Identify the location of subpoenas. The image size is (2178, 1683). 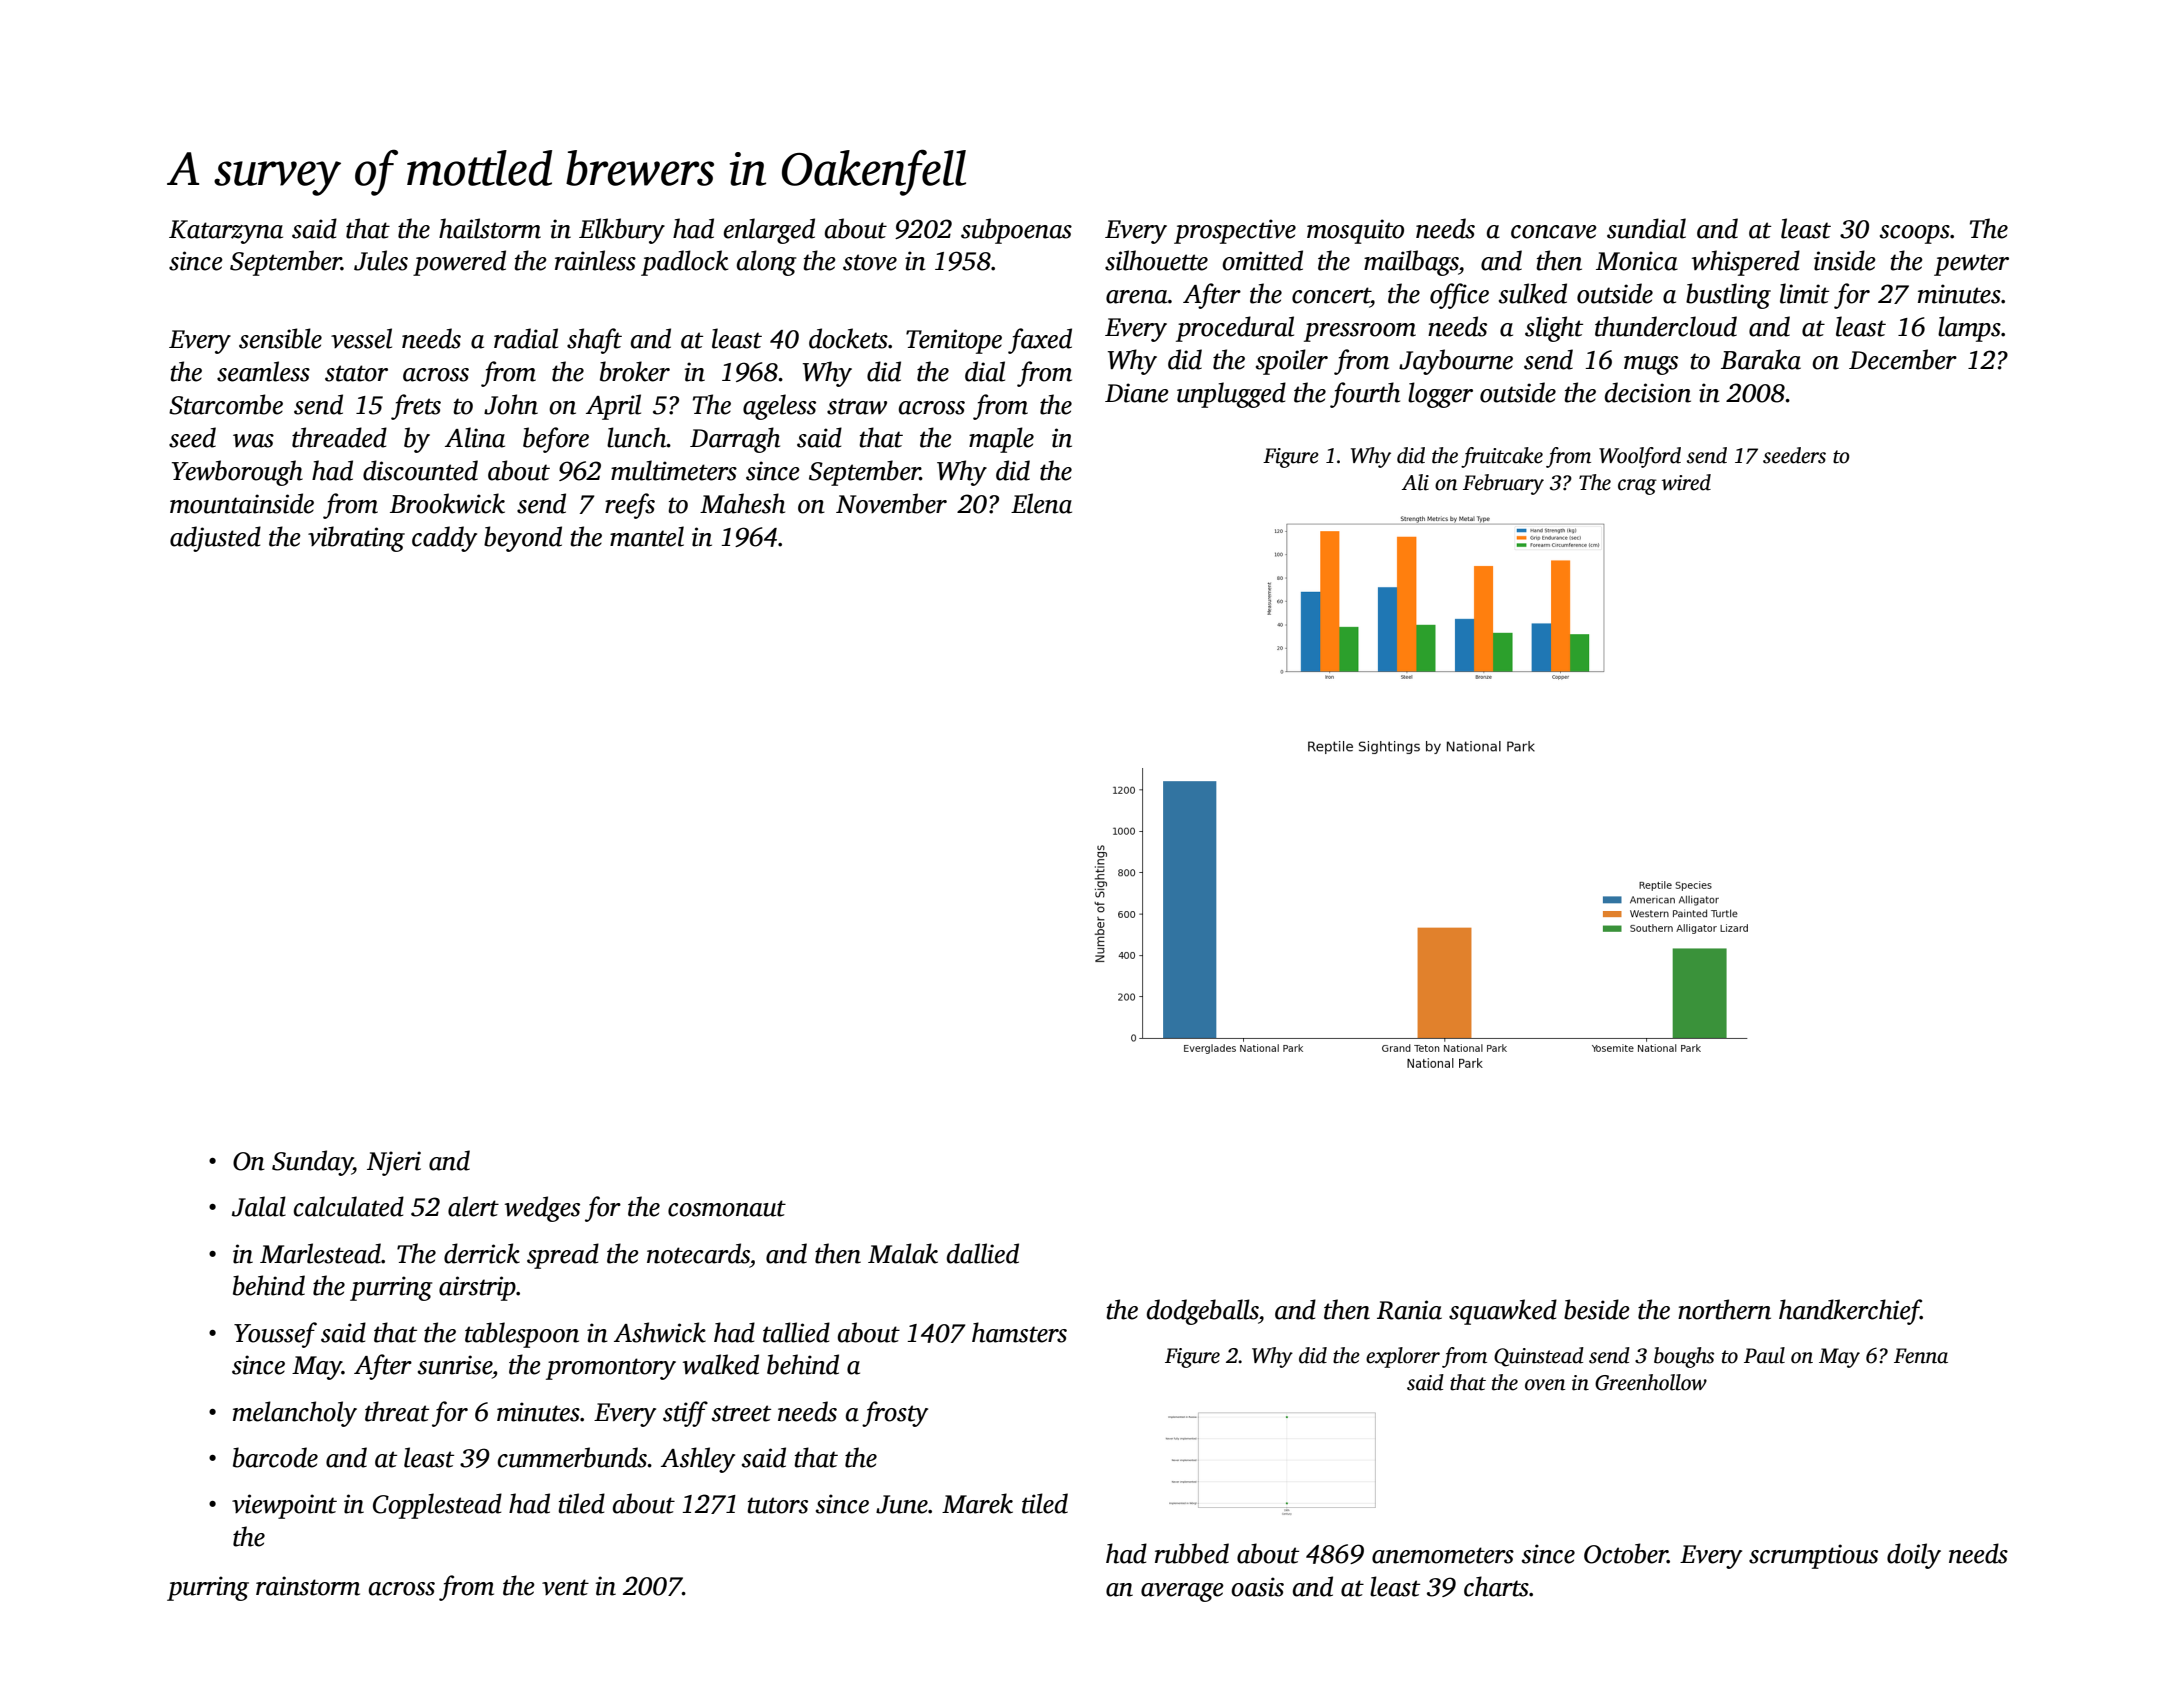
(1016, 231).
